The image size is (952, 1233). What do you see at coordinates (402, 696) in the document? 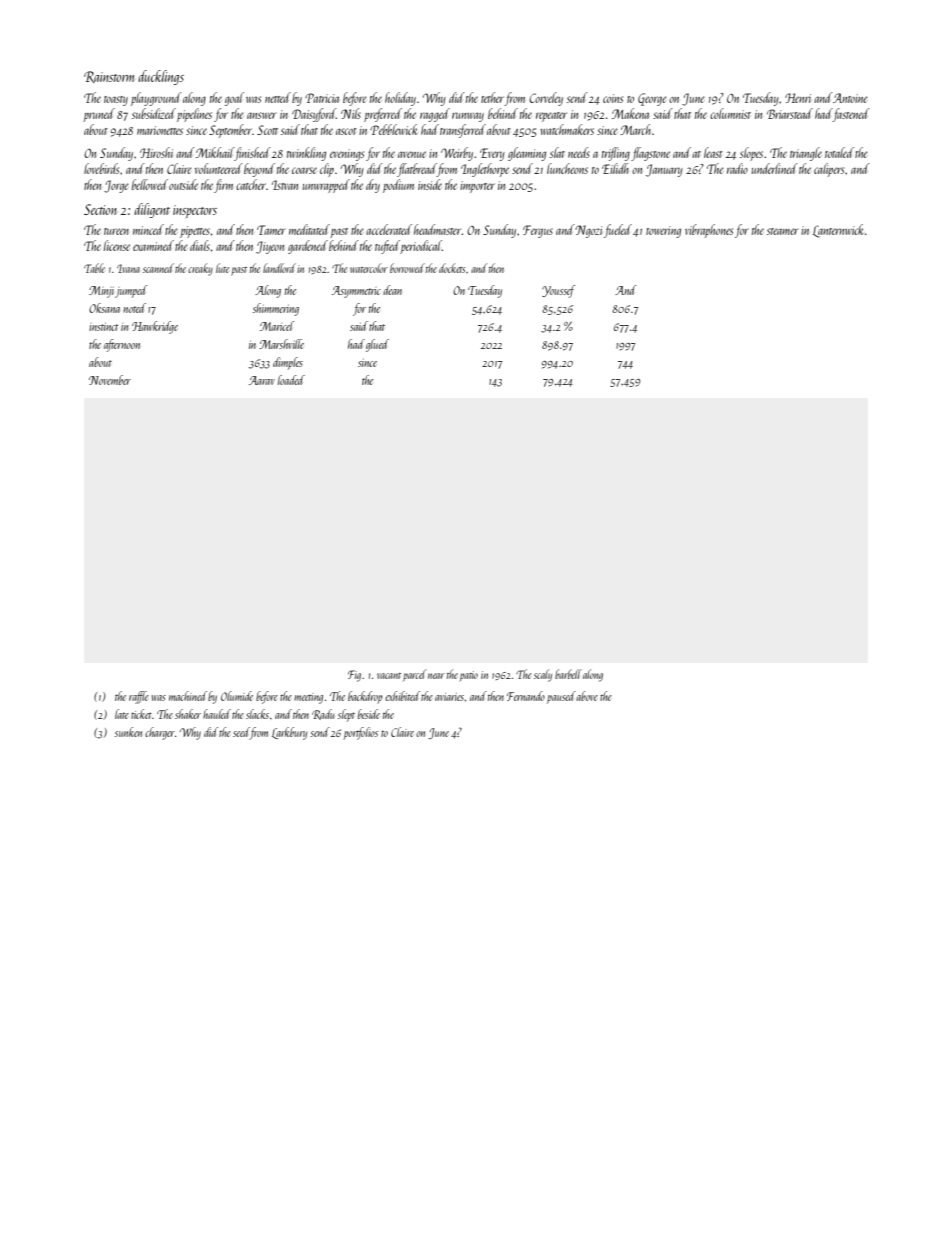
I see `exhibited` at bounding box center [402, 696].
